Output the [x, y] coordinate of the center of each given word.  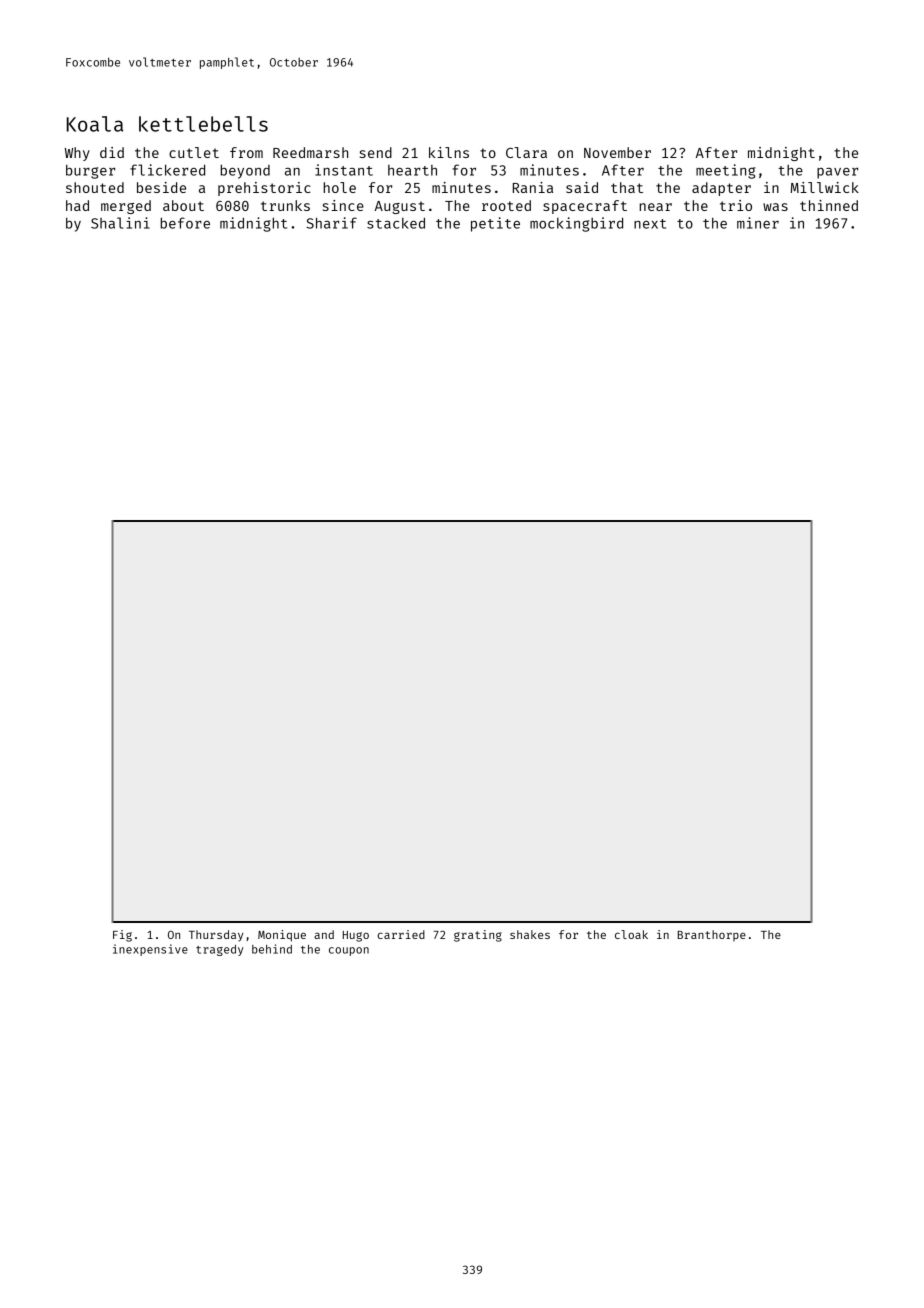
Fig [122, 936]
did [112, 152]
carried [401, 934]
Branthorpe [712, 935]
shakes [530, 934]
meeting [725, 171]
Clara [526, 152]
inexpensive [150, 950]
